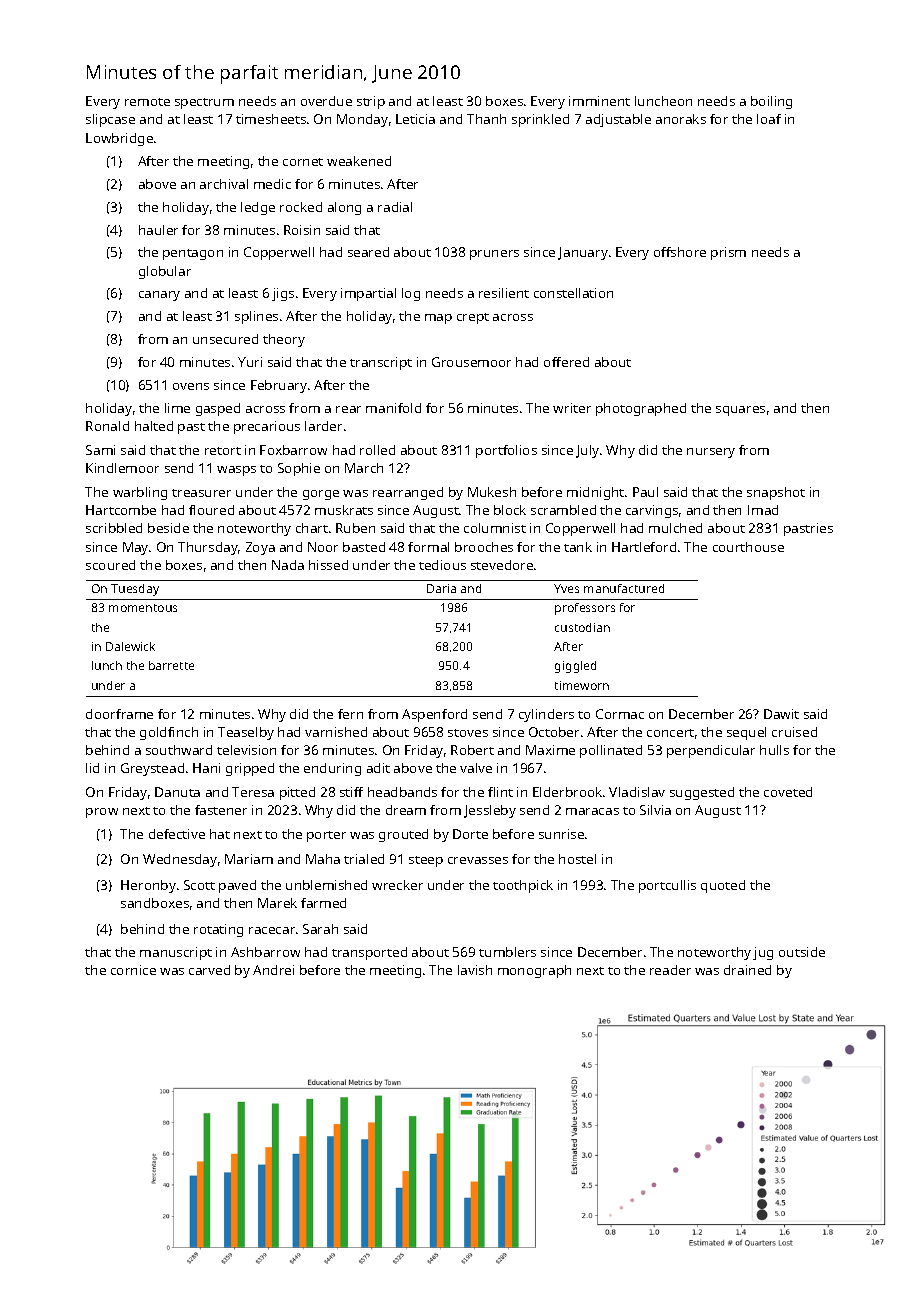  Describe the element at coordinates (599, 101) in the screenshot. I see `imminent` at that location.
